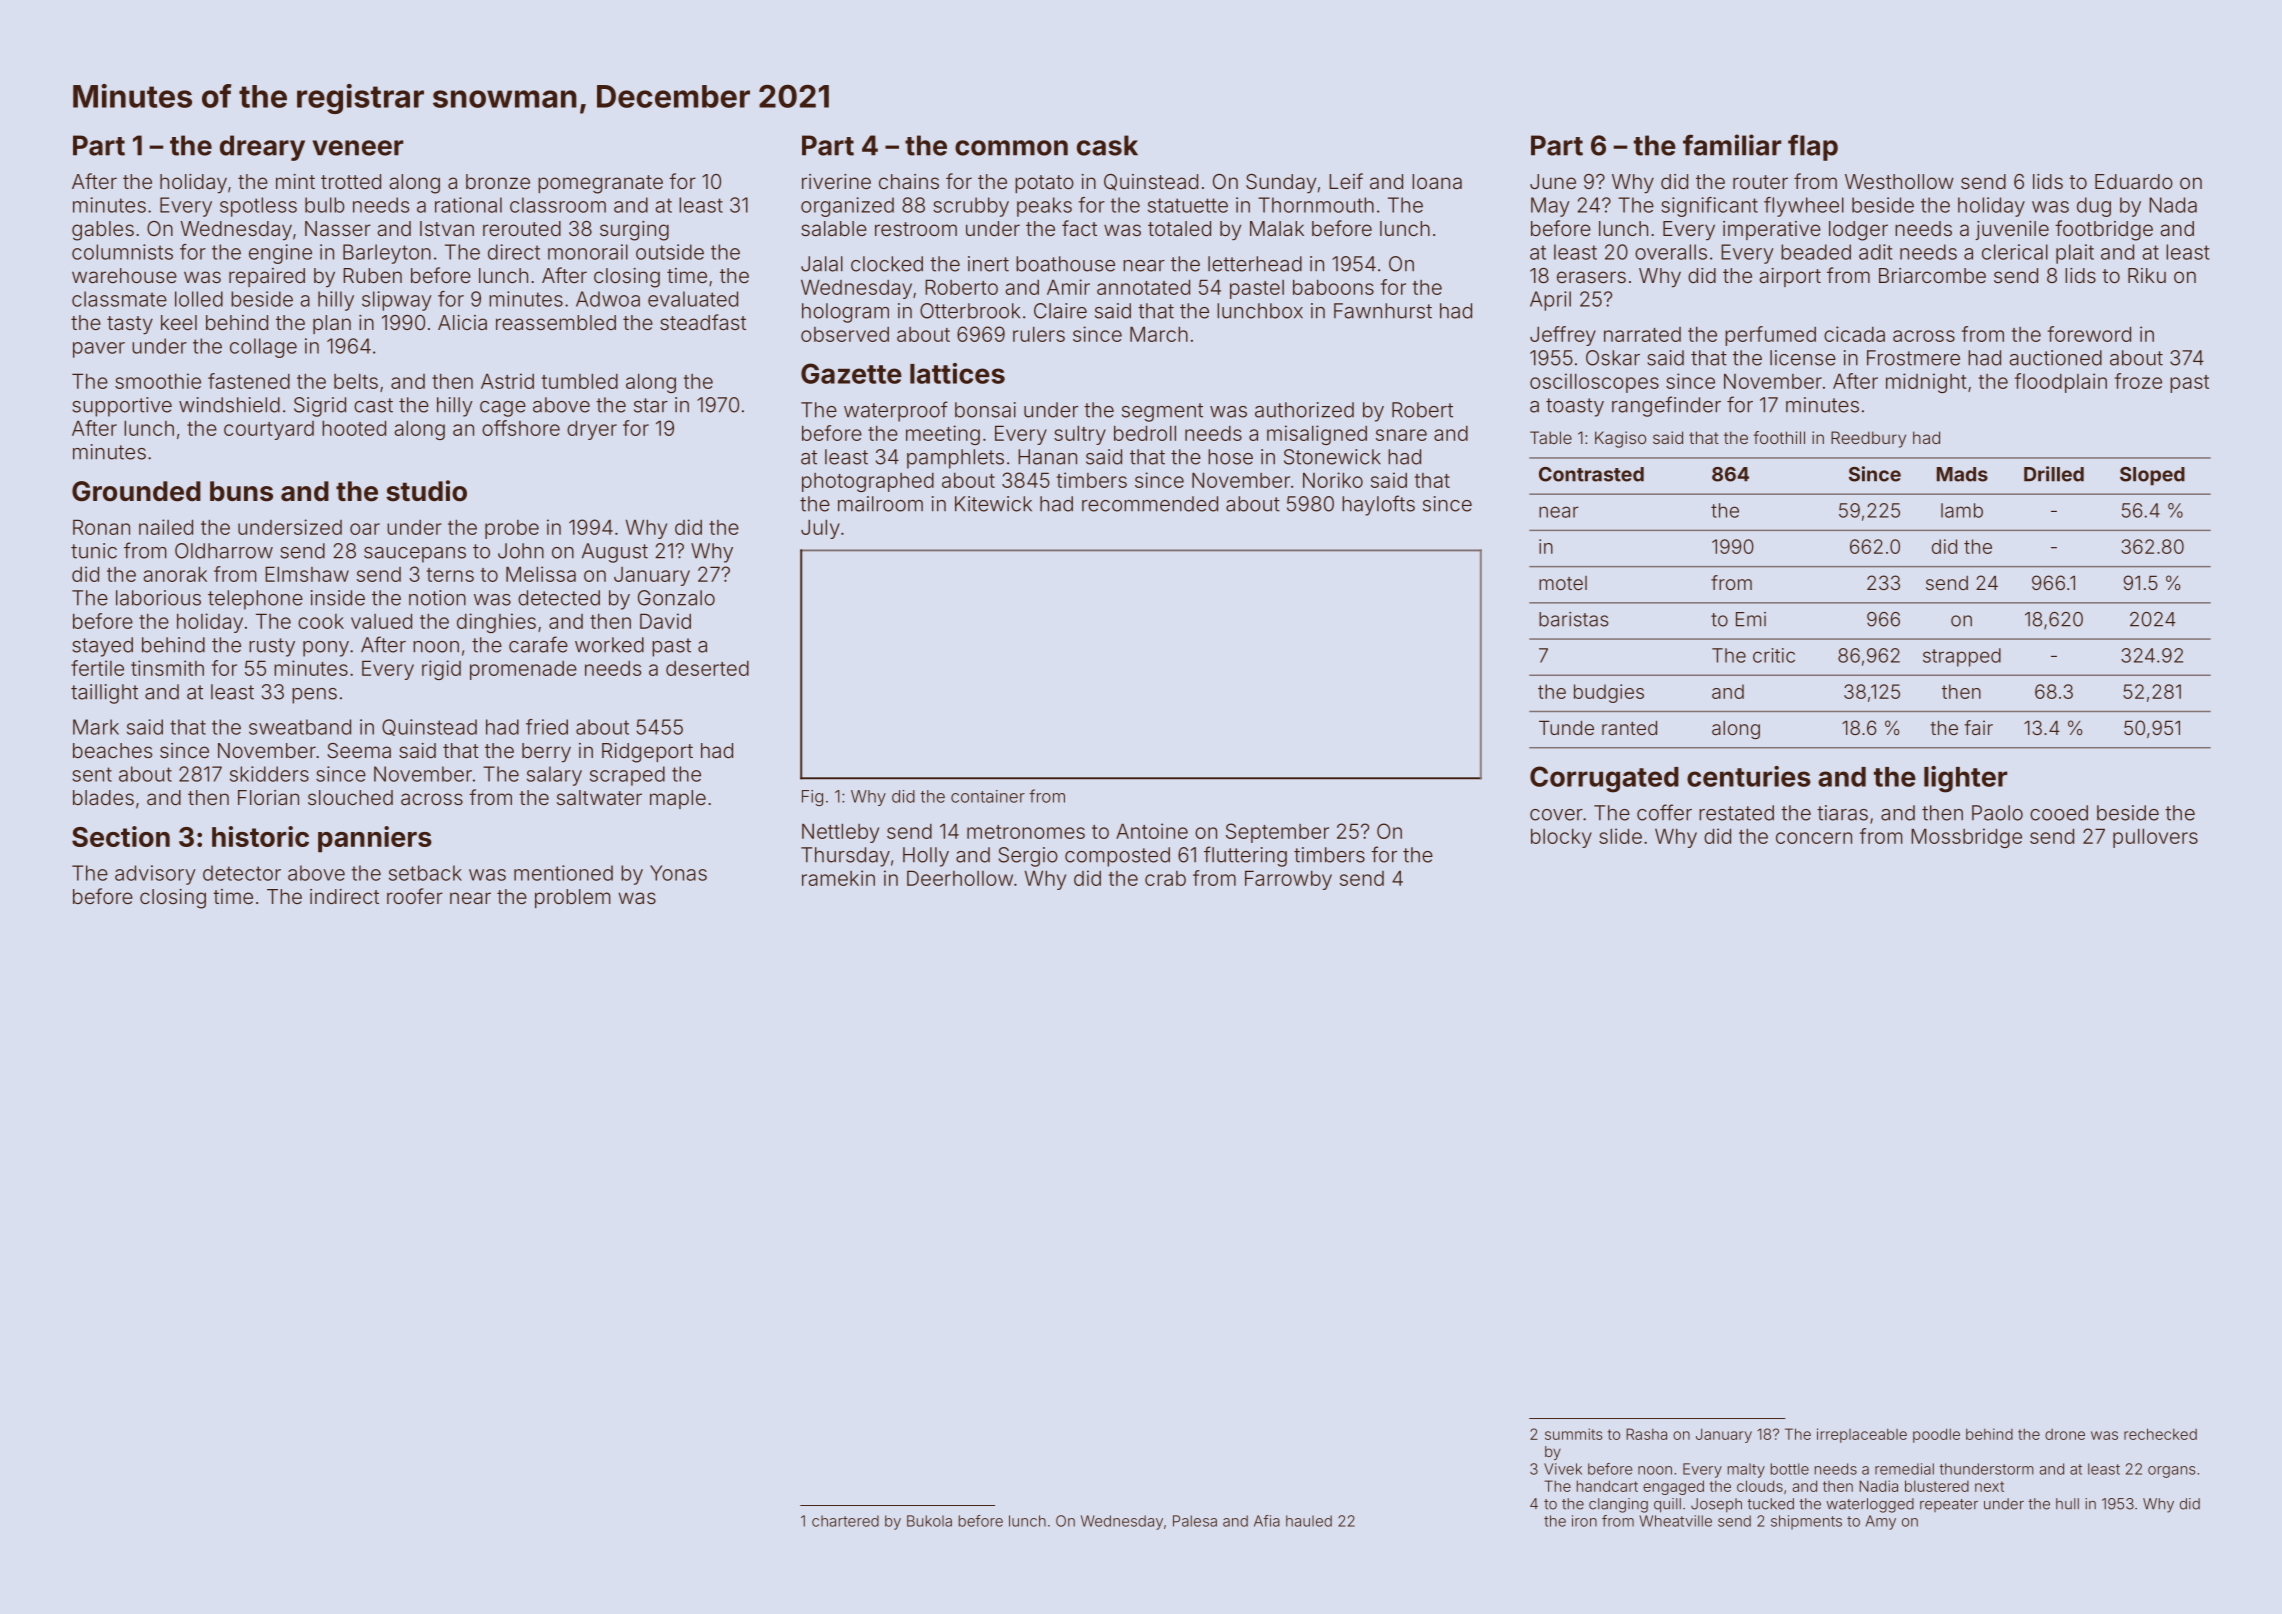 The height and width of the screenshot is (1614, 2282). What do you see at coordinates (155, 875) in the screenshot?
I see `advisory` at bounding box center [155, 875].
